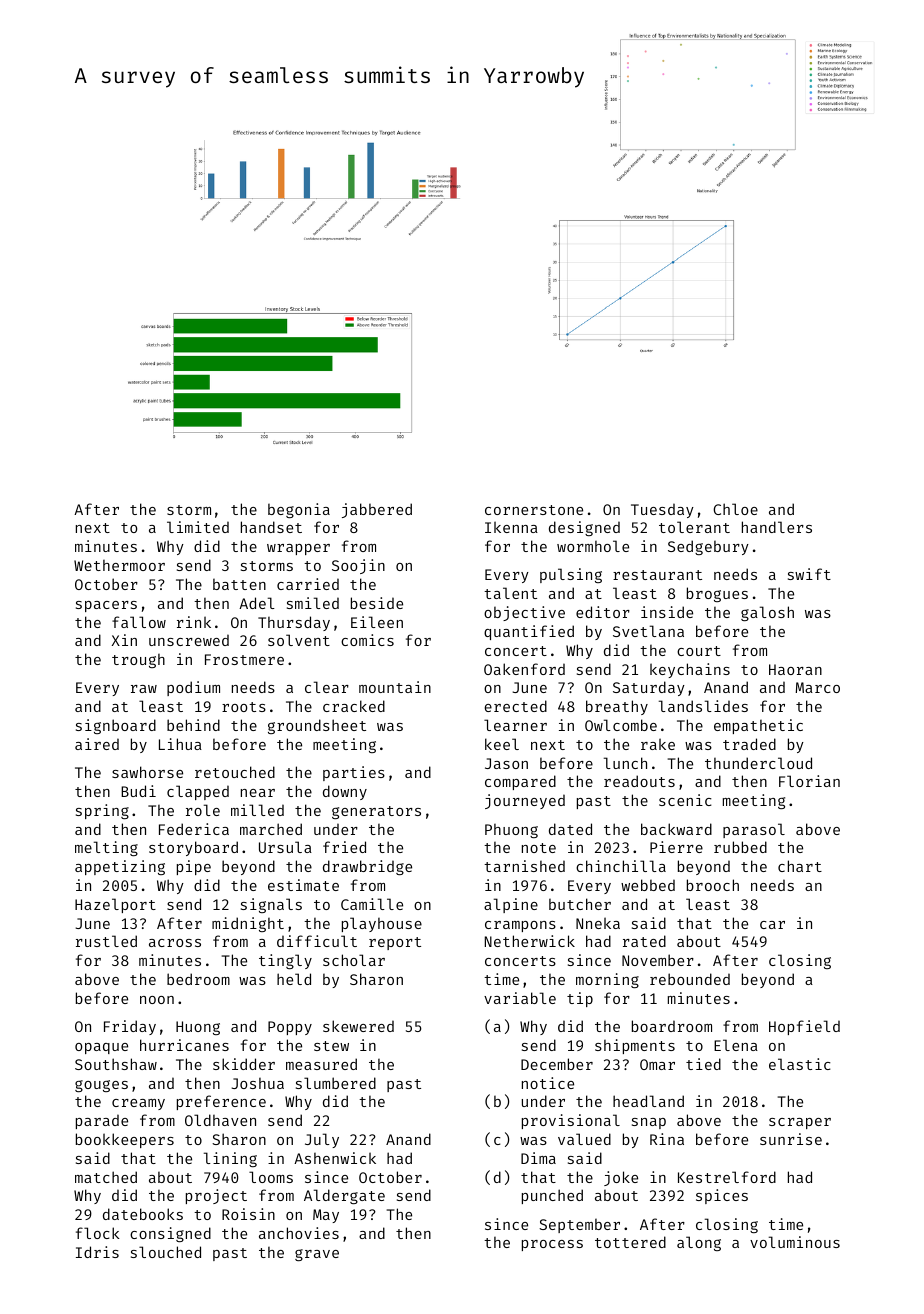  Describe the element at coordinates (198, 527) in the image. I see `limited` at that location.
